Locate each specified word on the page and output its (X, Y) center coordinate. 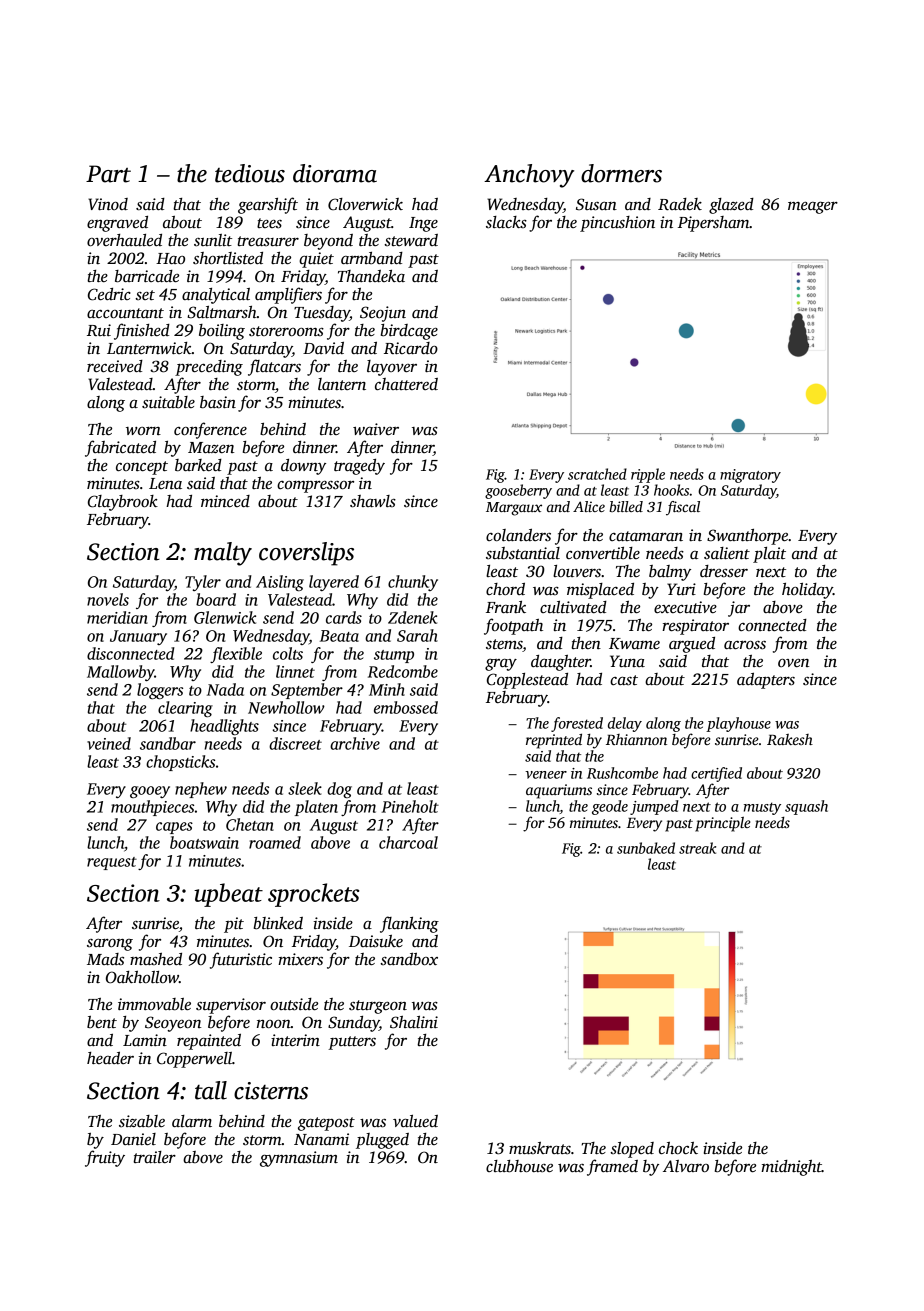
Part (108, 174)
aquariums (559, 791)
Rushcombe (622, 773)
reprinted (554, 741)
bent (102, 1022)
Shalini (414, 1022)
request (112, 863)
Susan (596, 204)
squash (806, 807)
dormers (621, 173)
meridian (117, 617)
